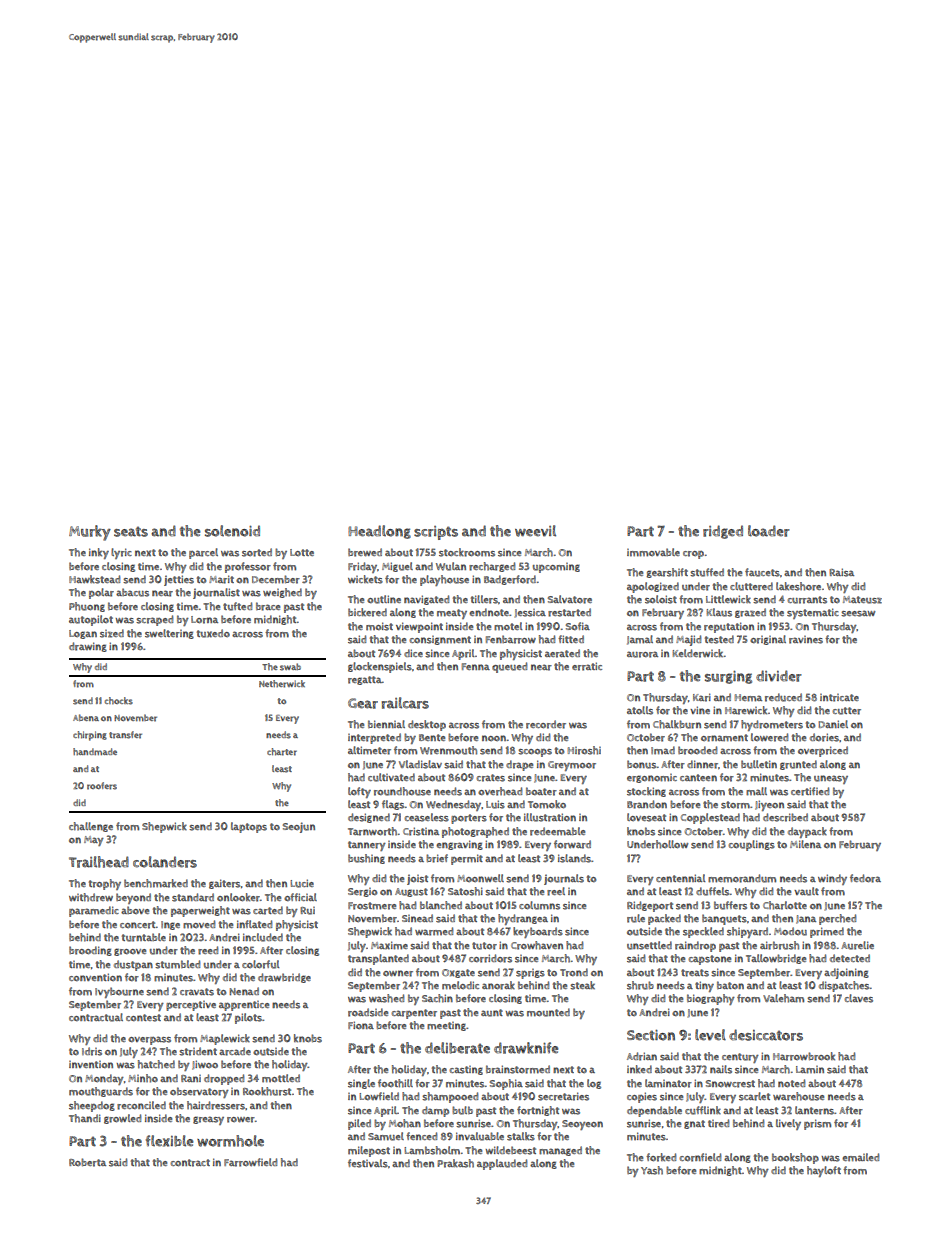 Image resolution: width=952 pixels, height=1233 pixels. What do you see at coordinates (846, 711) in the document?
I see `cutter` at bounding box center [846, 711].
